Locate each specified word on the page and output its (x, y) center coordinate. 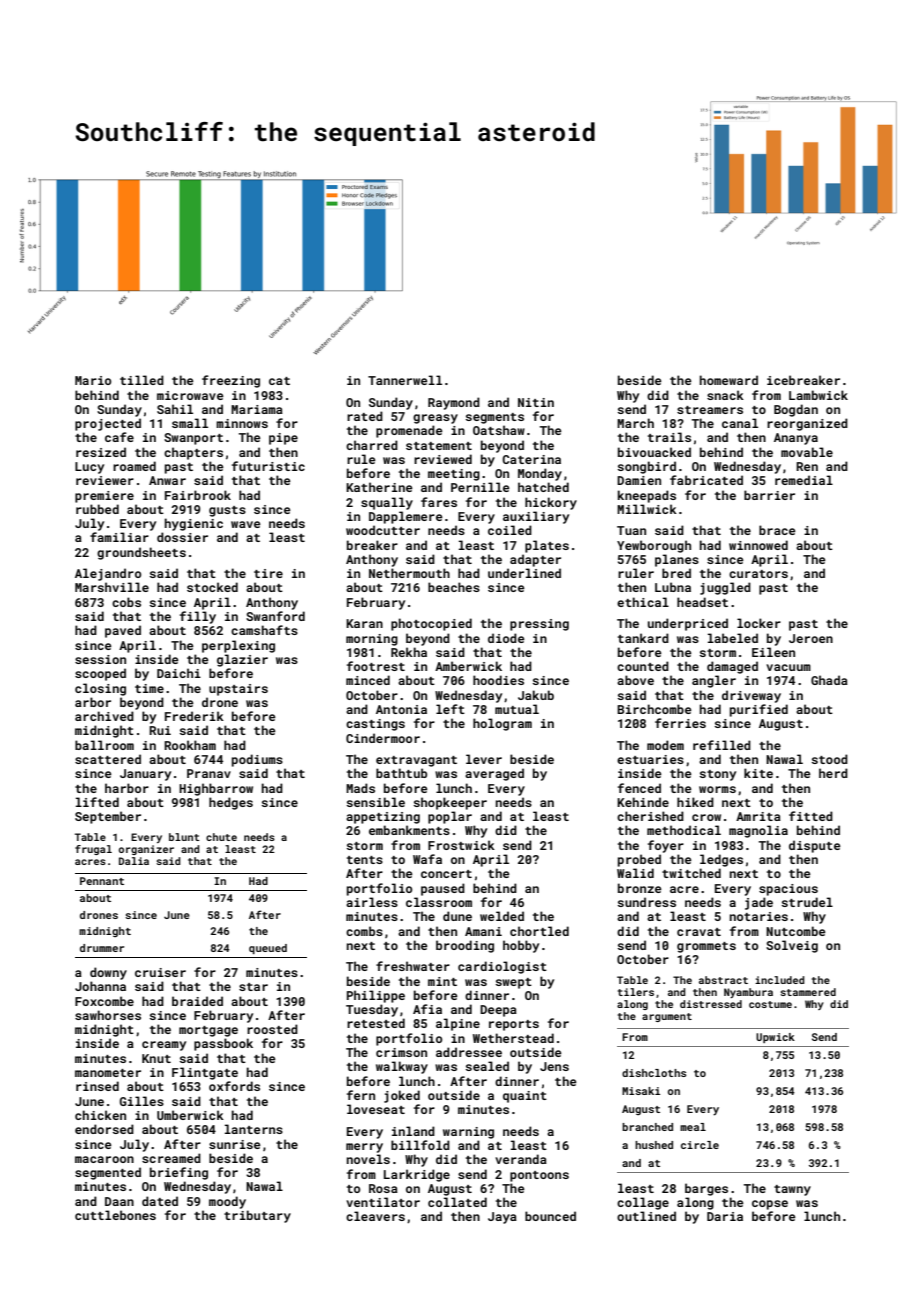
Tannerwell (405, 380)
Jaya (502, 1218)
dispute (815, 846)
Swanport (193, 439)
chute (221, 837)
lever (484, 759)
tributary (257, 1216)
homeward (729, 380)
